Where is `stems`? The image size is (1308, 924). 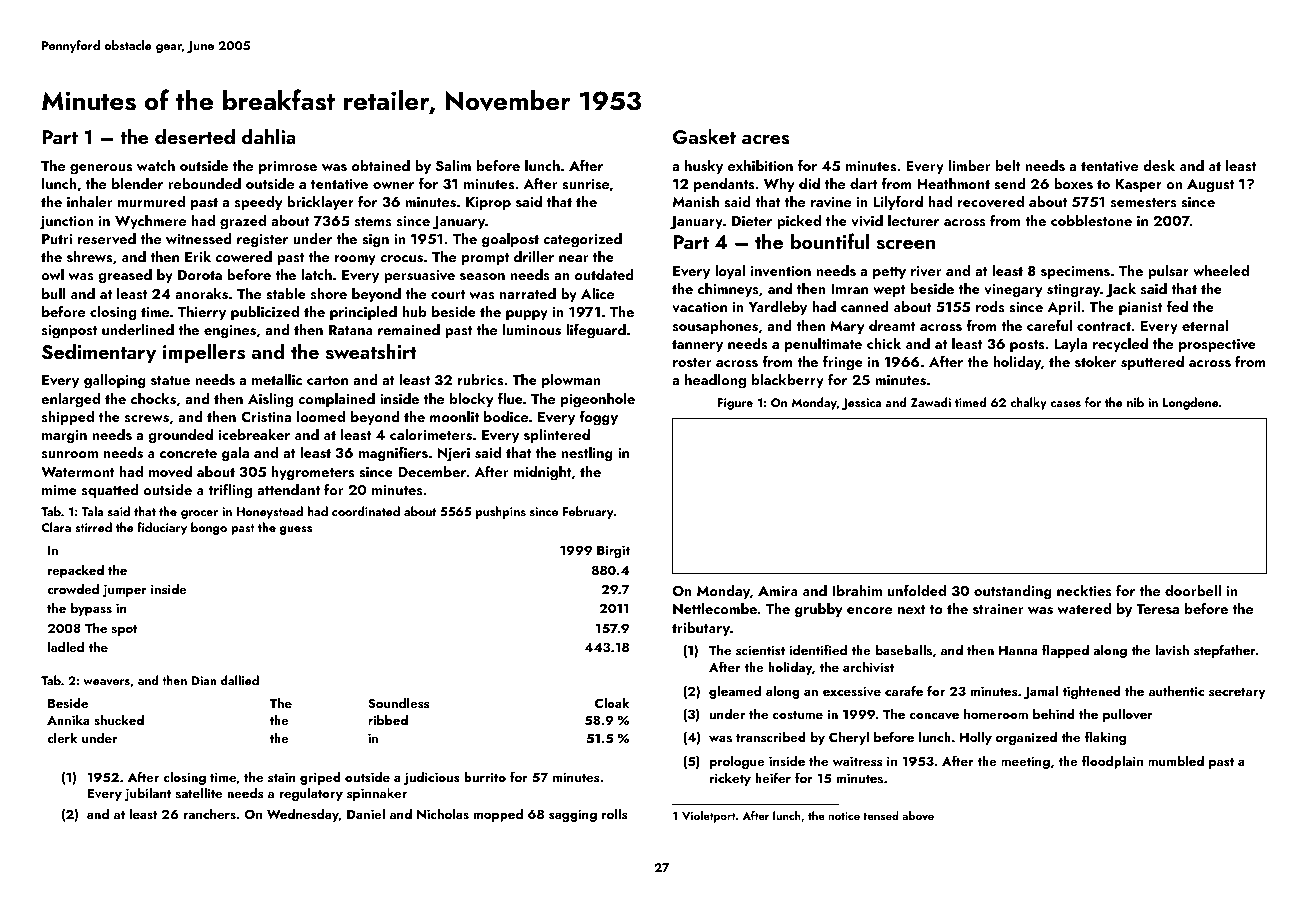 stems is located at coordinates (373, 221).
